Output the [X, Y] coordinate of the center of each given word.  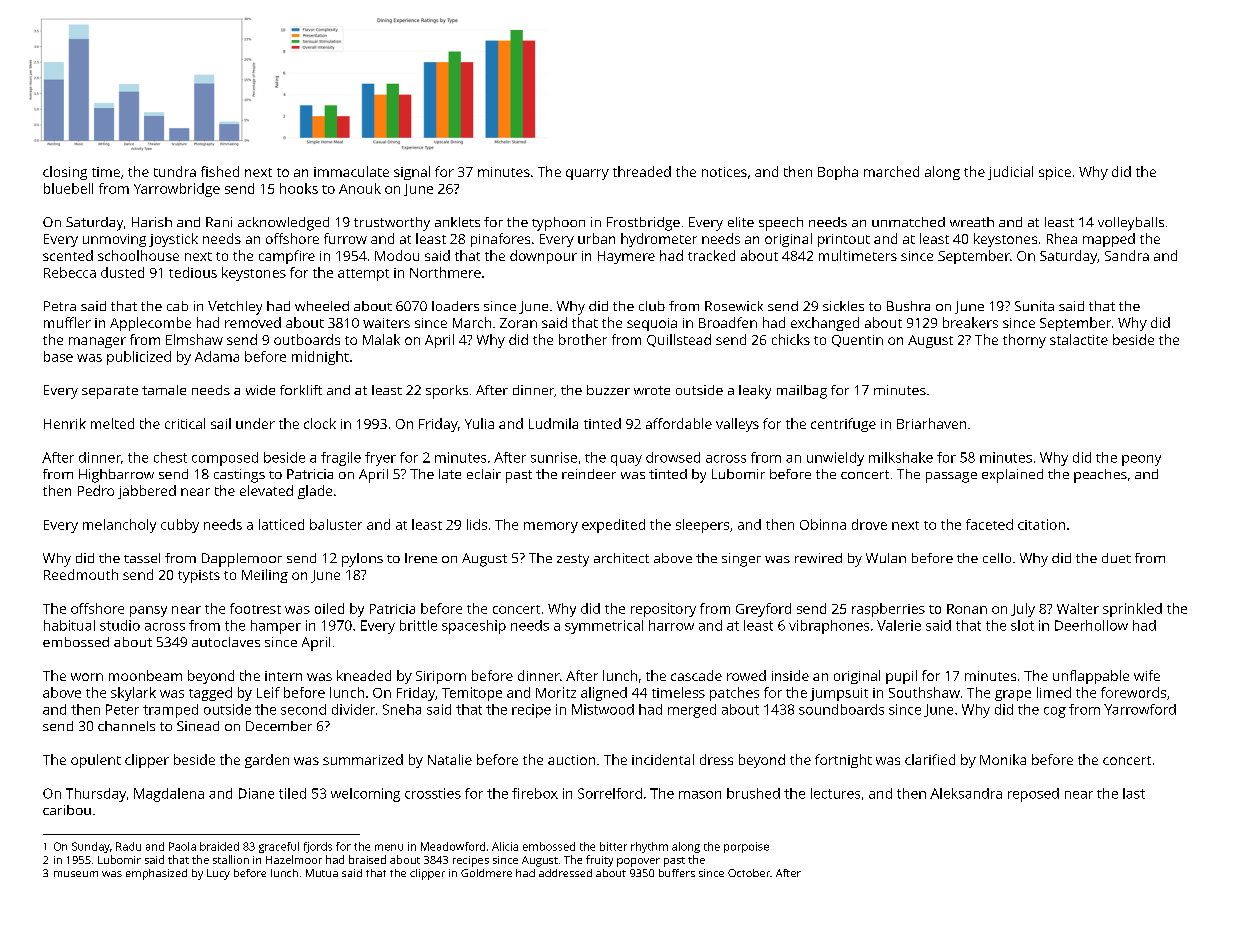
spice [1055, 173]
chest [170, 457]
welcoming [365, 795]
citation [1041, 524]
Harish [152, 222]
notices [724, 172]
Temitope [472, 694]
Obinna [823, 524]
